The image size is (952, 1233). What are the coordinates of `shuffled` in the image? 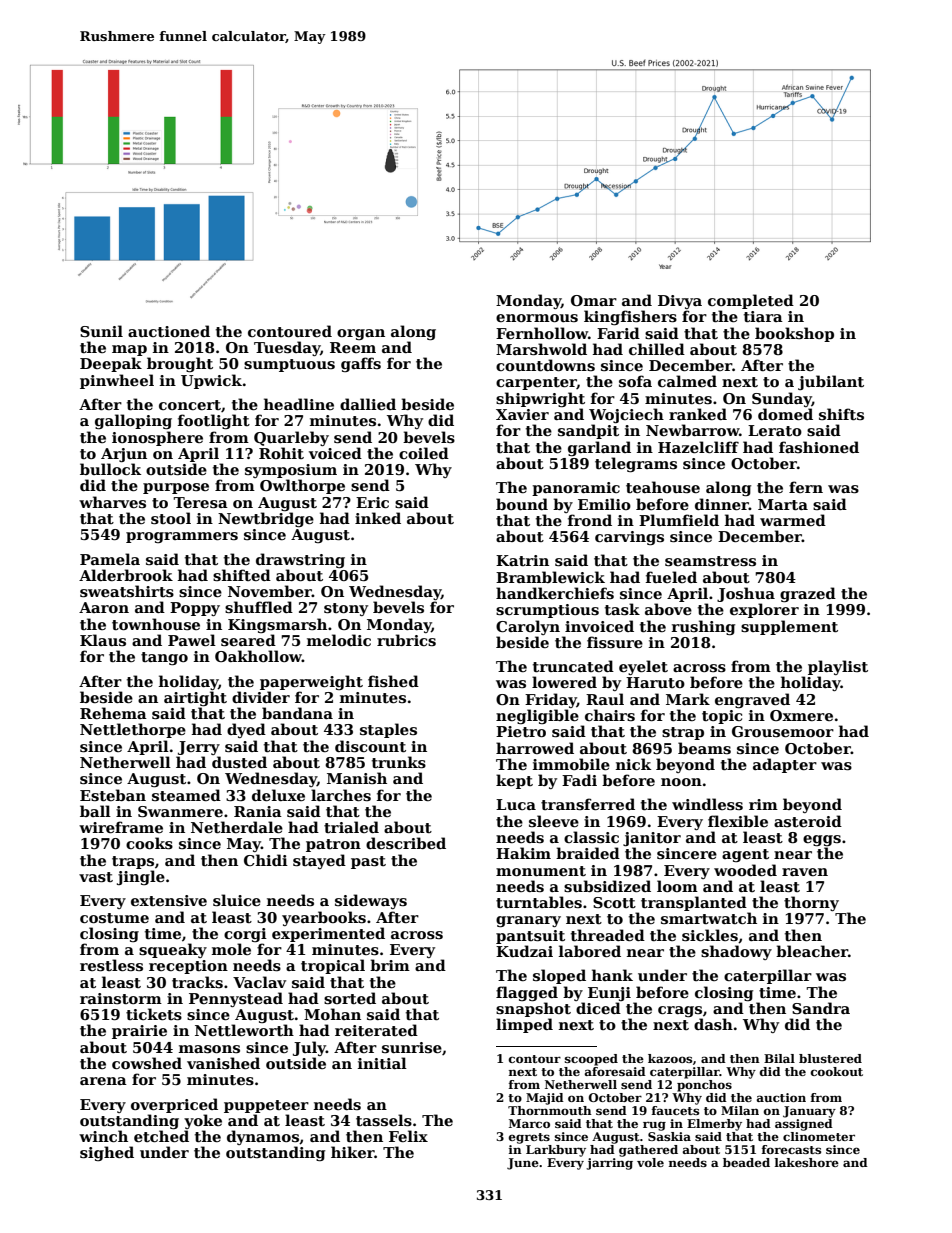 It's located at (259, 607).
